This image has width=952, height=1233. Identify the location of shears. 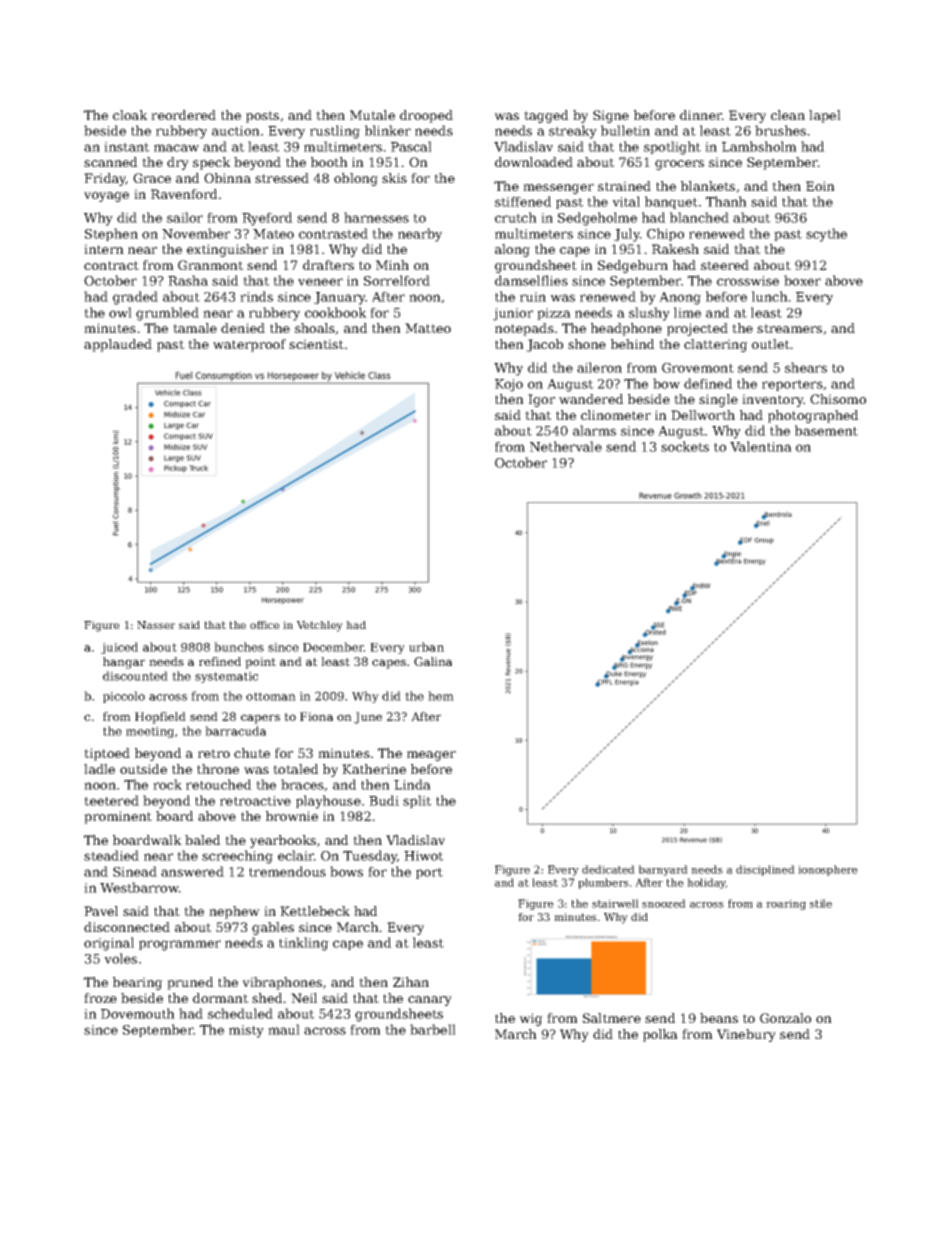
(806, 367).
